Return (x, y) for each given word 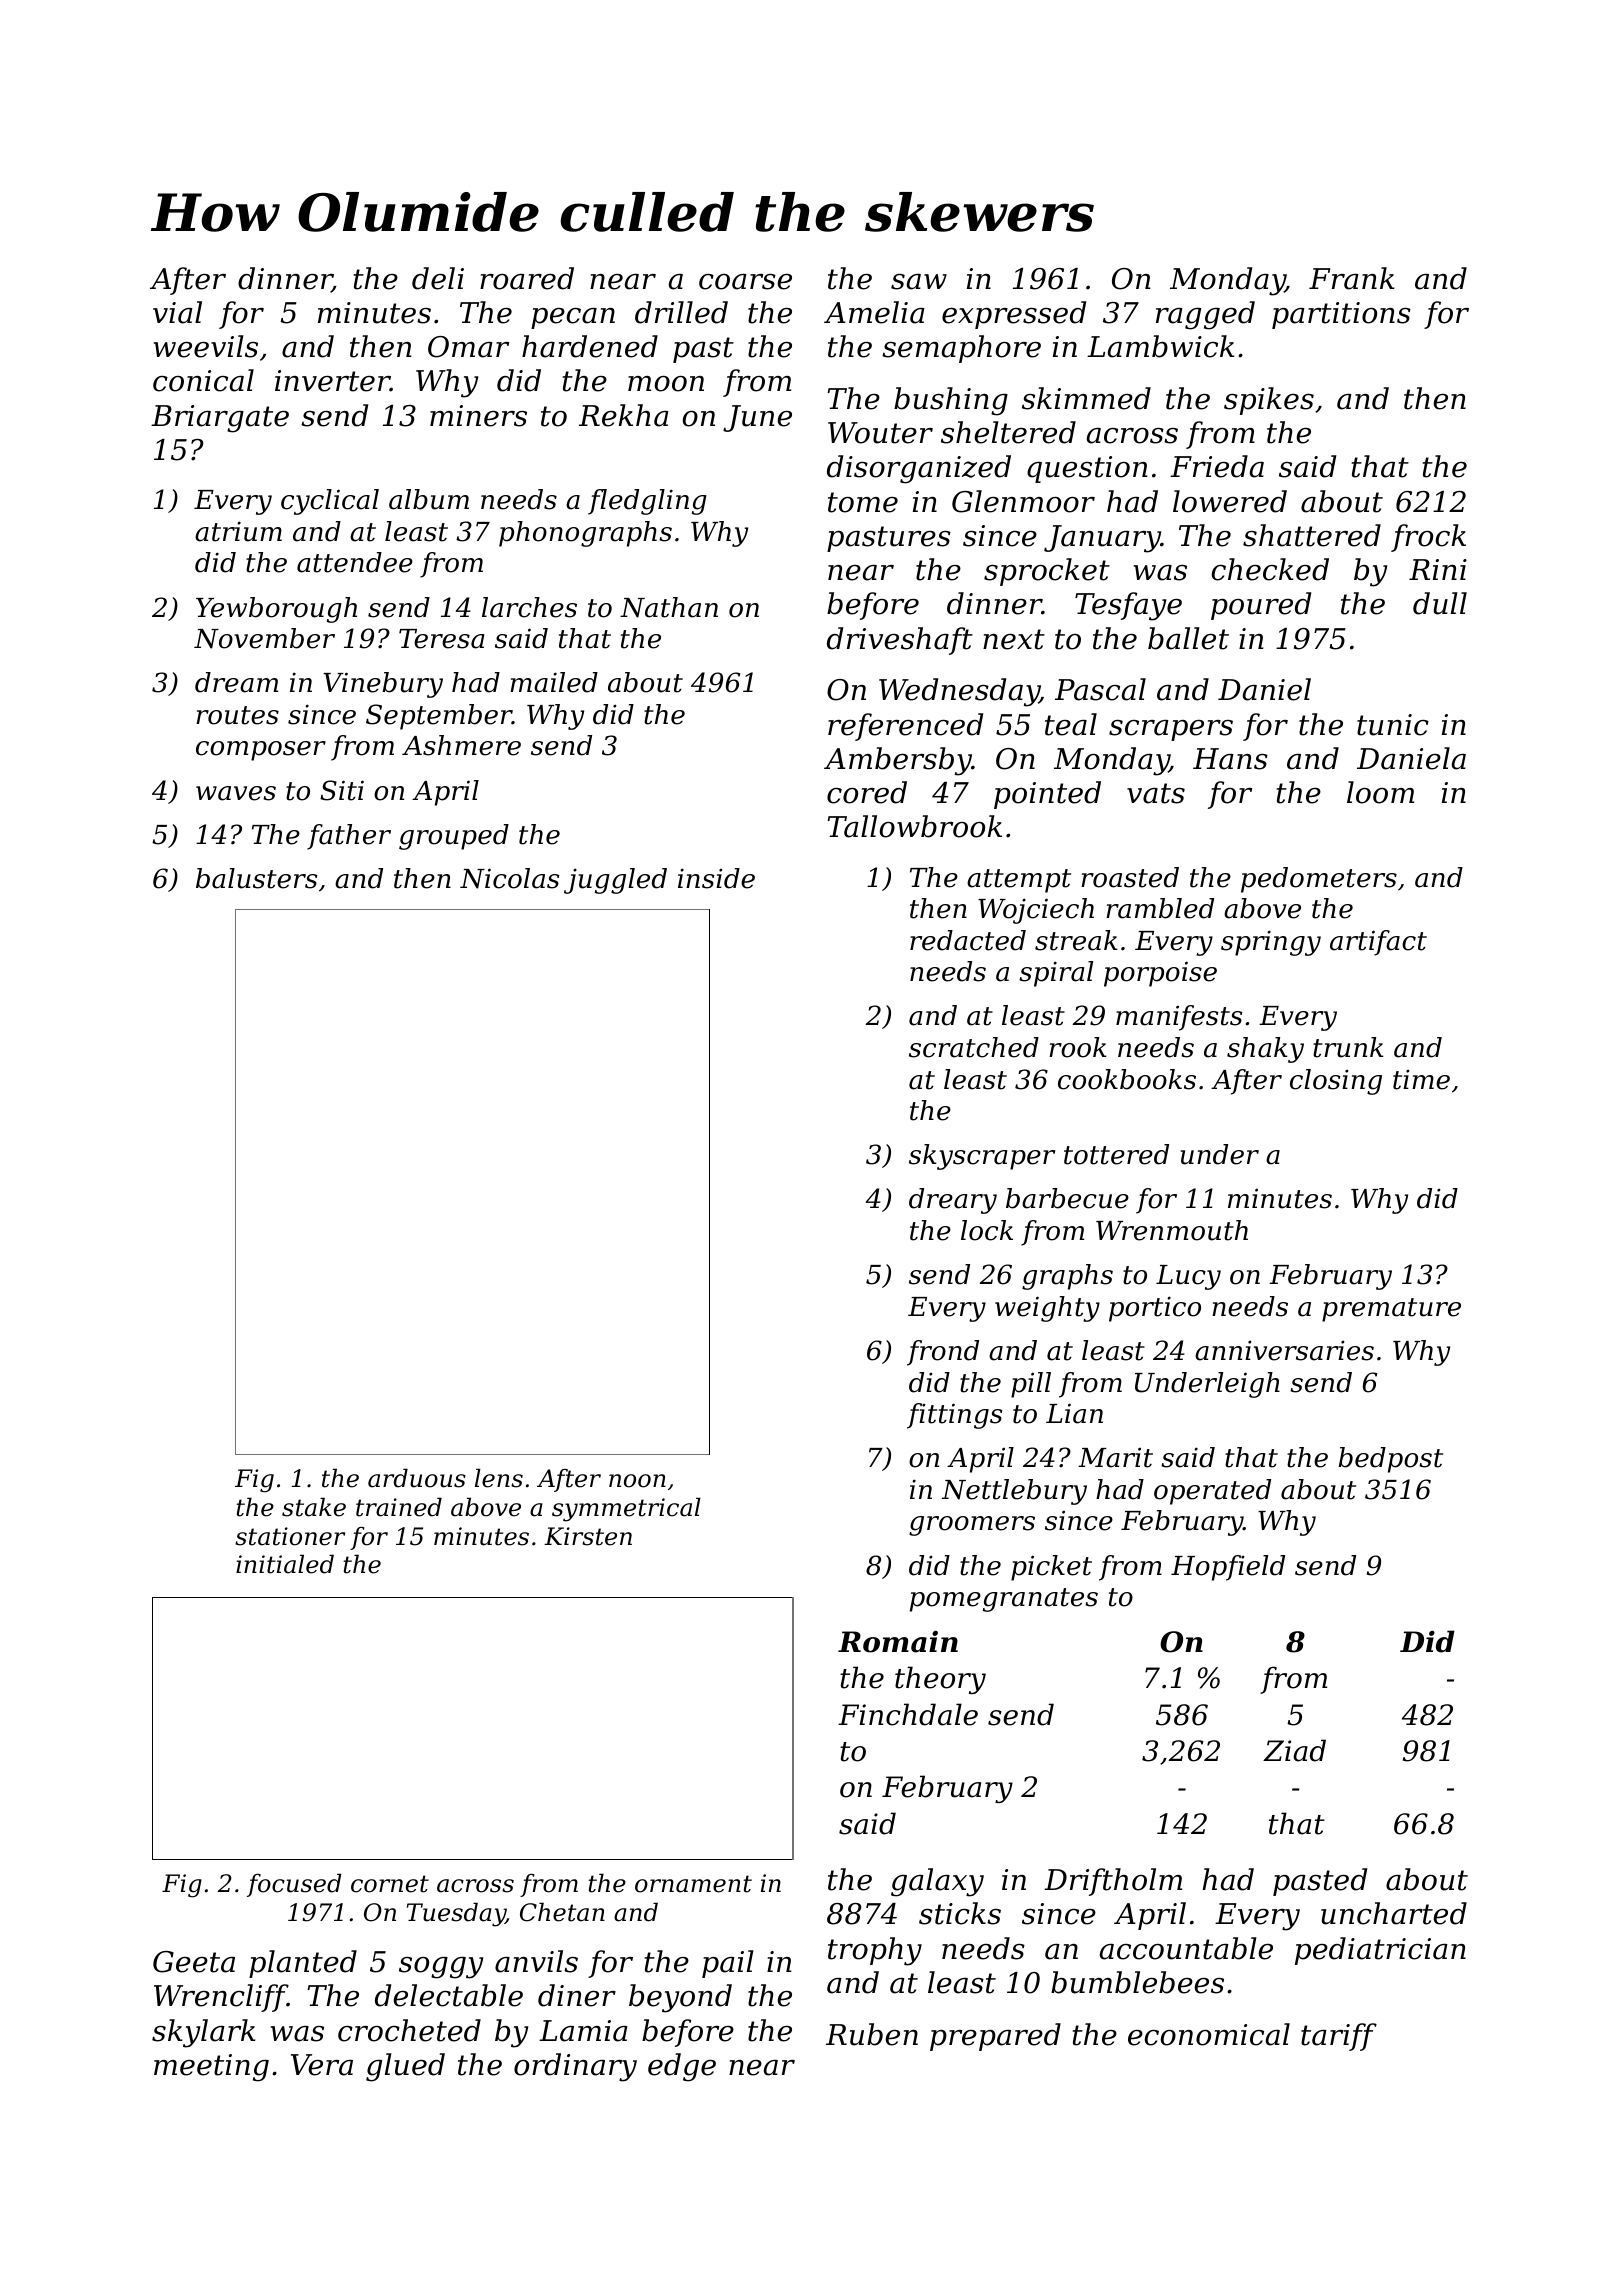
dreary (953, 1201)
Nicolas (510, 878)
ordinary (575, 2067)
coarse (745, 282)
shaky (1265, 1050)
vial (177, 312)
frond (943, 1353)
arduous (417, 1478)
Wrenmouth (1172, 1230)
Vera (322, 2065)
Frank (1352, 278)
